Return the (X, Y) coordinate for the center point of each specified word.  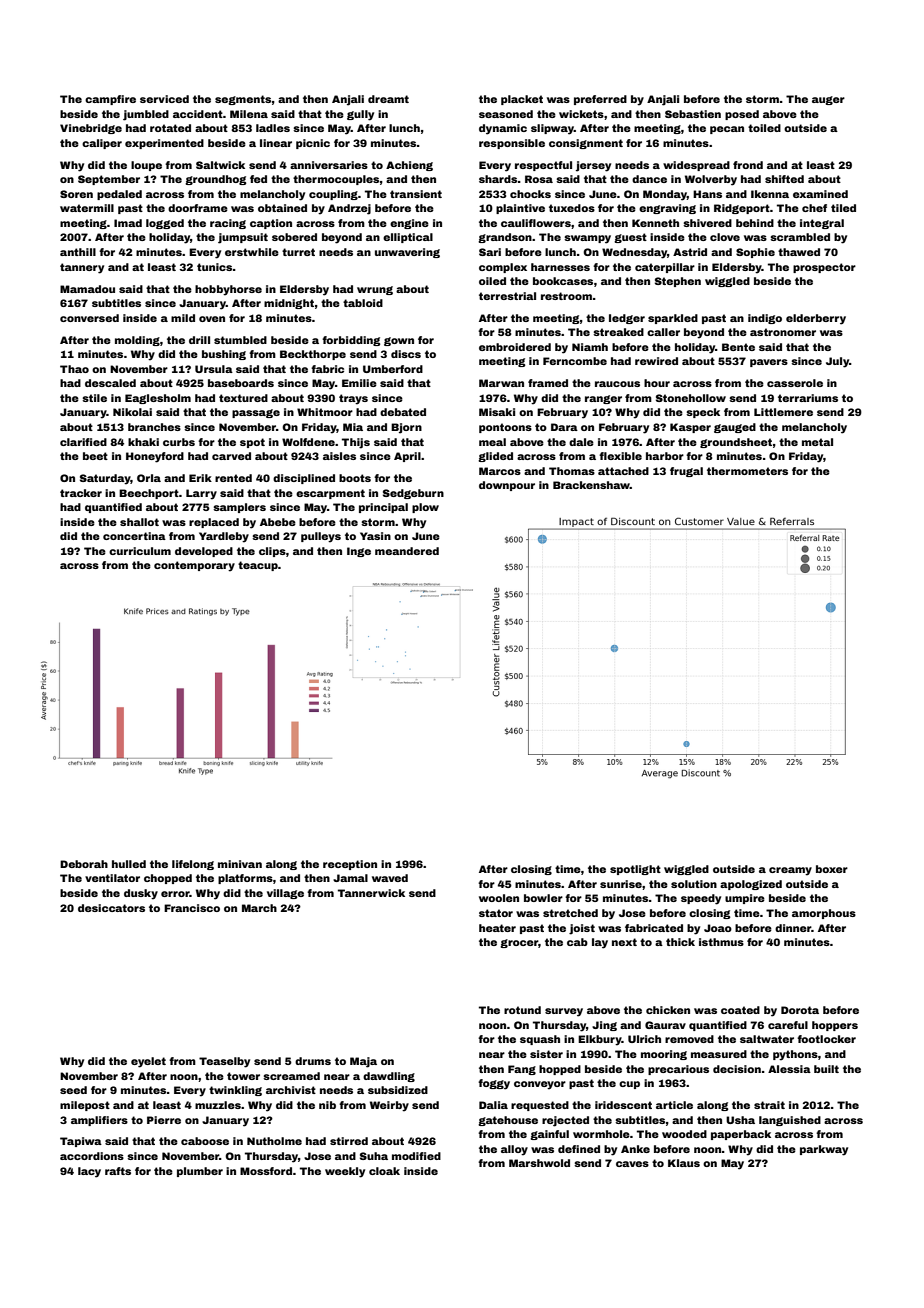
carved (231, 456)
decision (737, 1069)
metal (817, 442)
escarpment (330, 494)
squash (540, 1040)
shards (498, 179)
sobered (294, 237)
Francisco (192, 908)
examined (820, 194)
